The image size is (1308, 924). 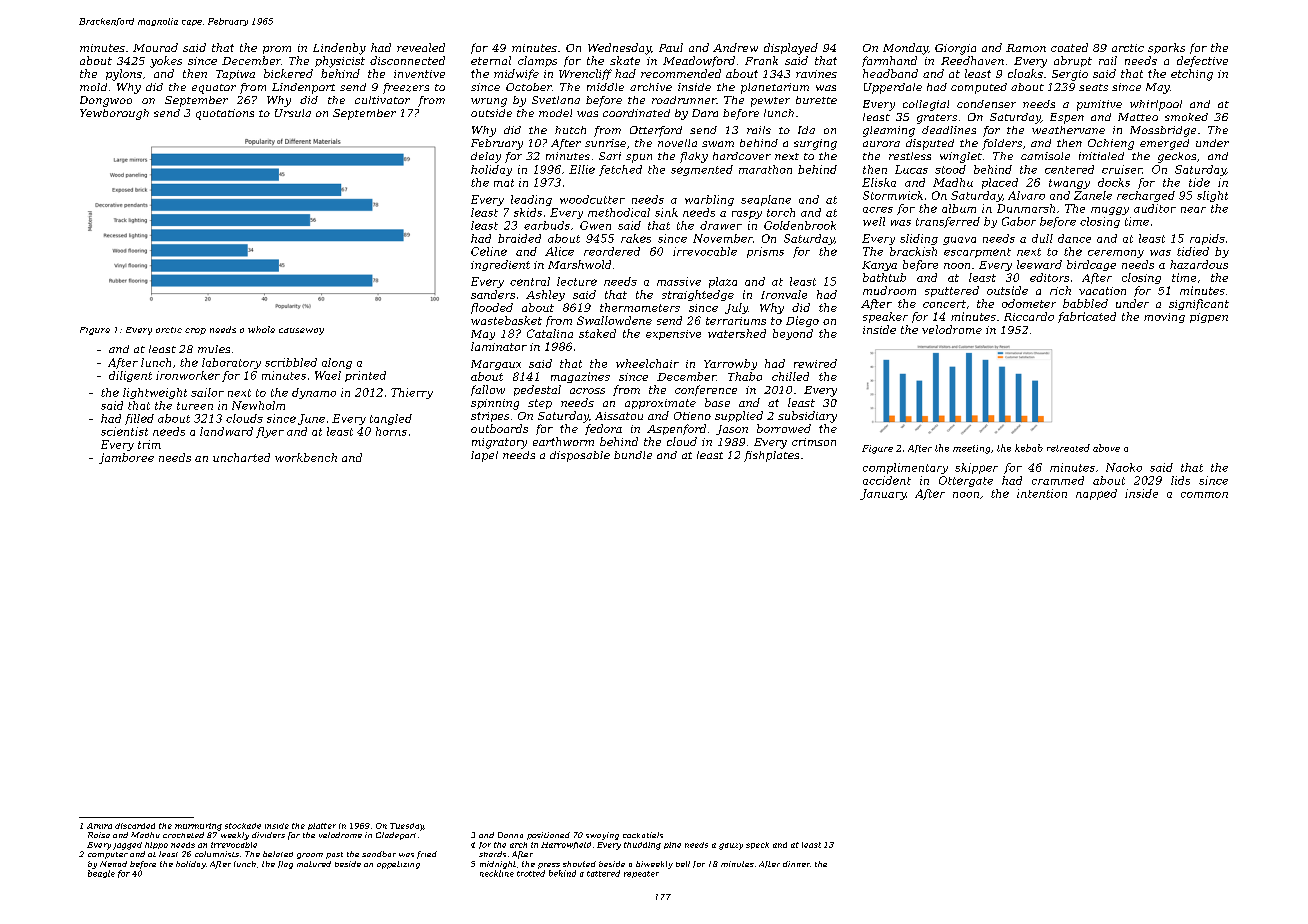 What do you see at coordinates (135, 826) in the screenshot?
I see `discarded` at bounding box center [135, 826].
